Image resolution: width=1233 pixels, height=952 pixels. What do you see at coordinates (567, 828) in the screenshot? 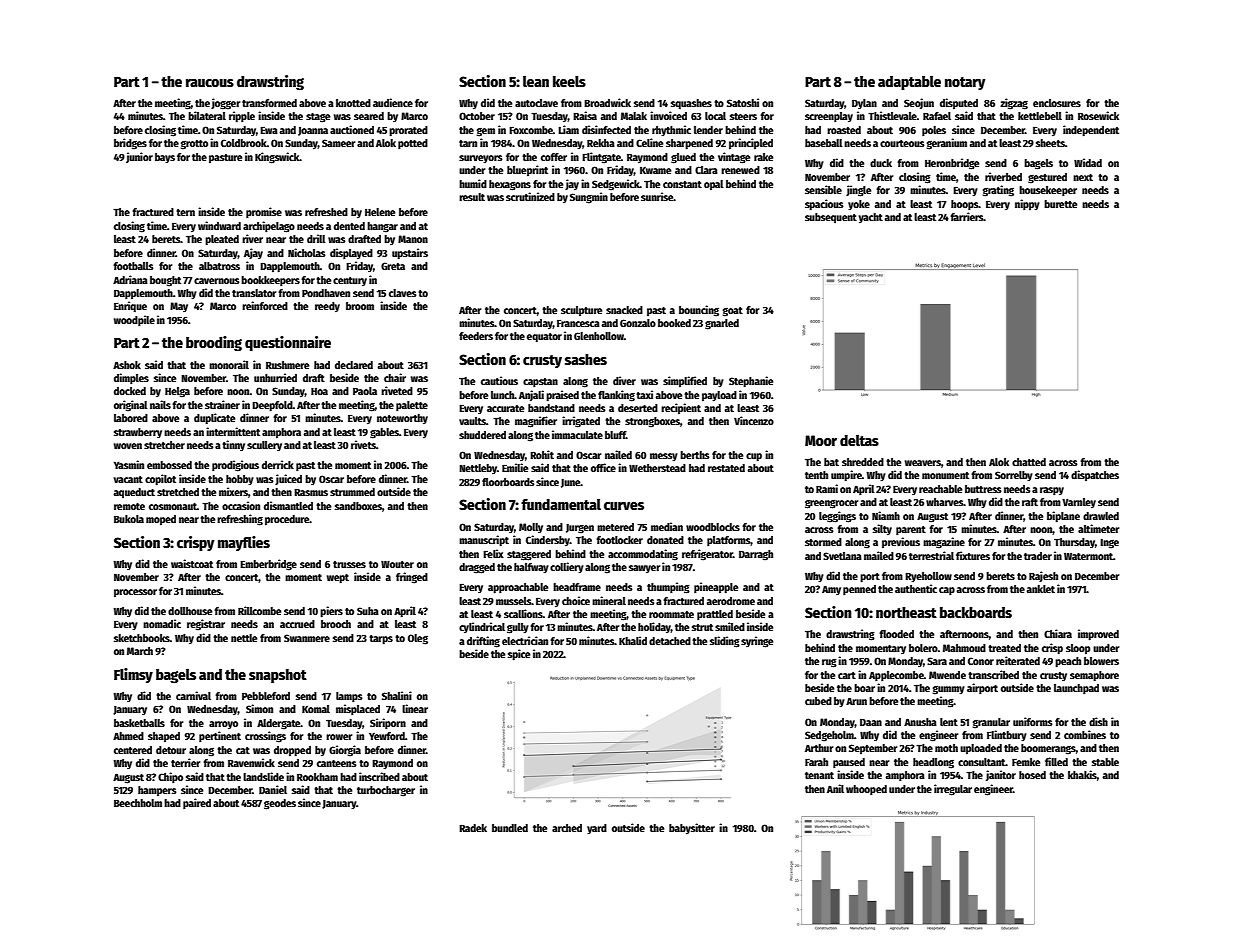
I see `arched` at bounding box center [567, 828].
